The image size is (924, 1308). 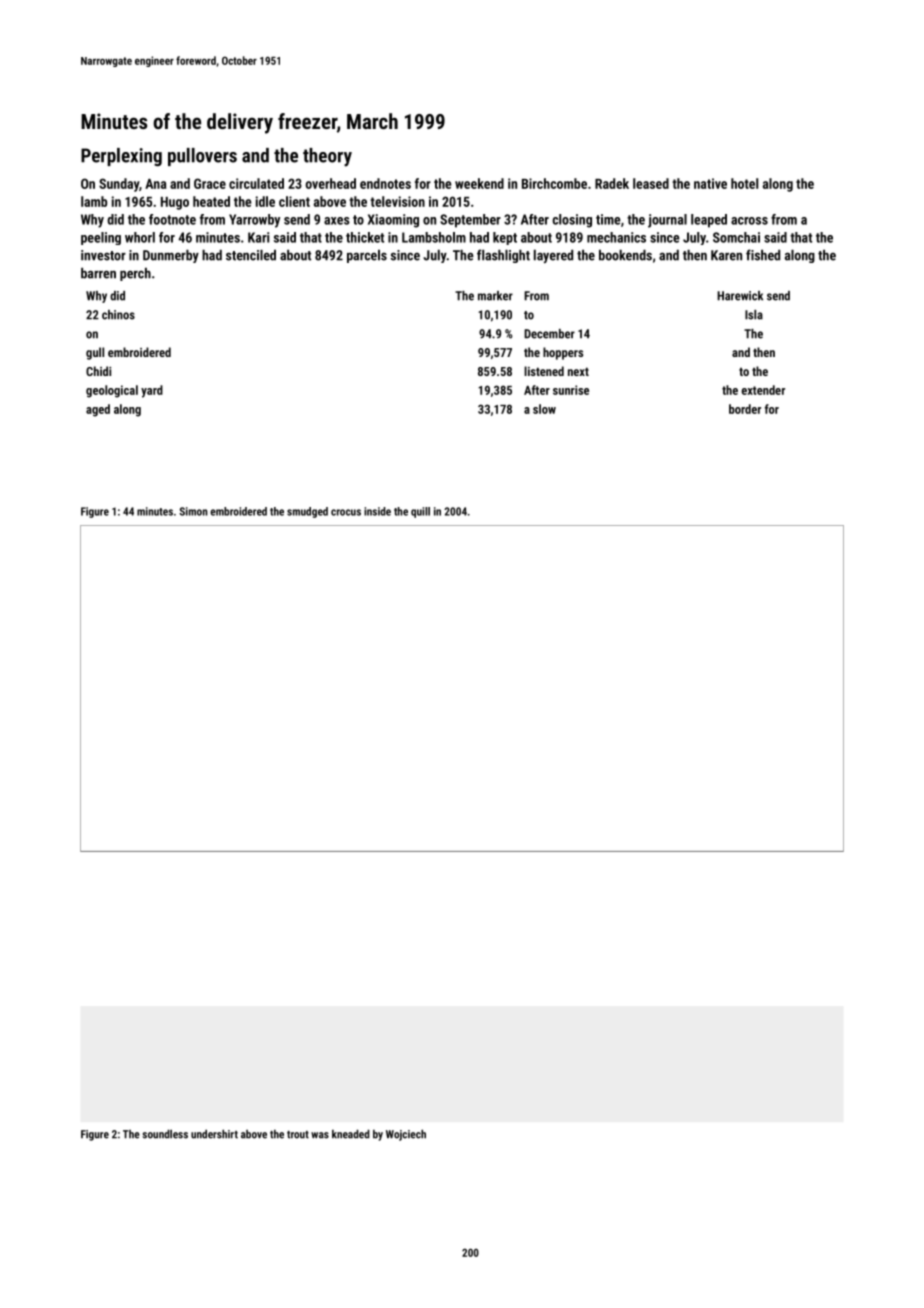 I want to click on kneaded, so click(x=351, y=1134).
